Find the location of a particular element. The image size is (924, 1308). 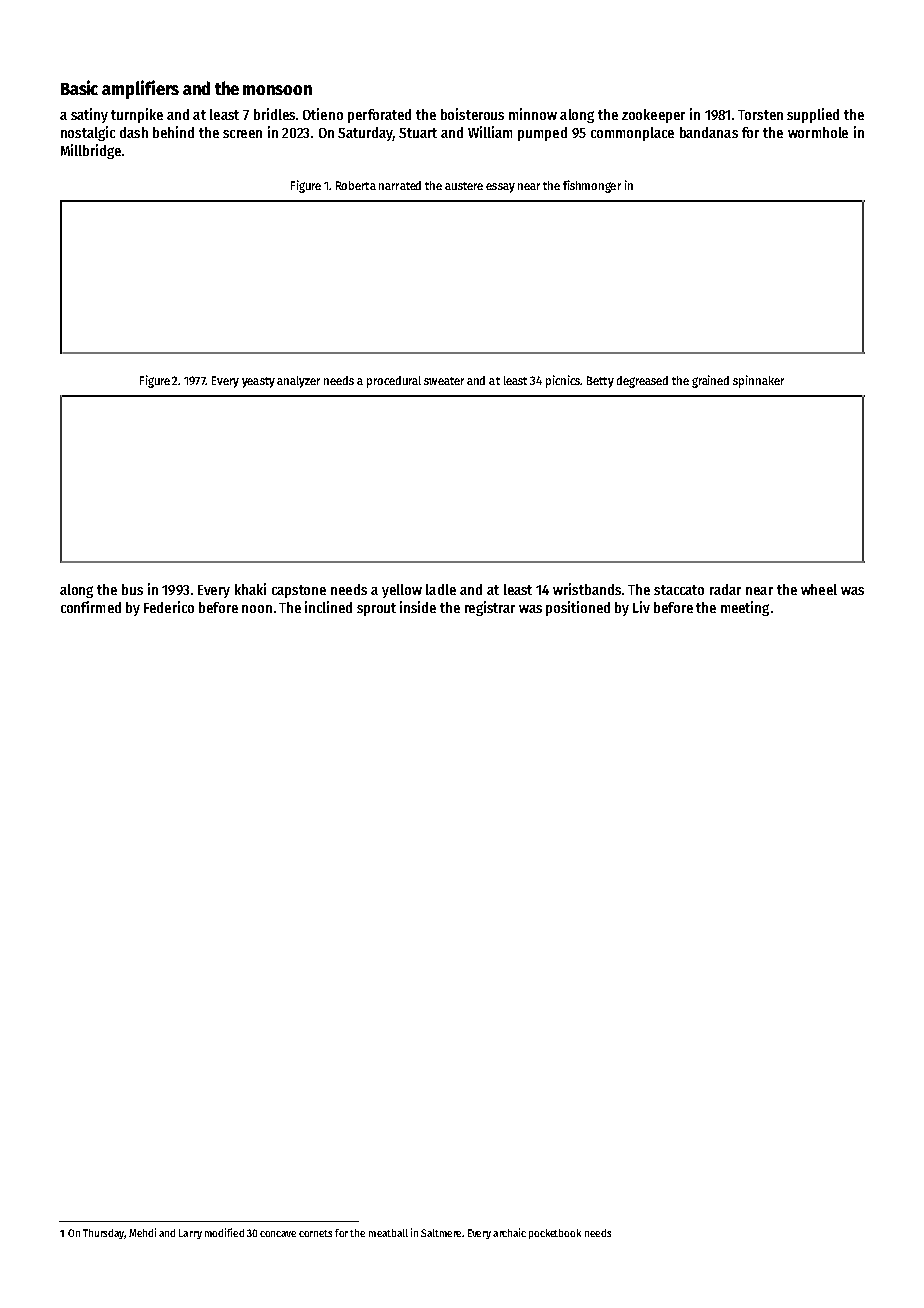

Millbridge is located at coordinates (91, 151).
